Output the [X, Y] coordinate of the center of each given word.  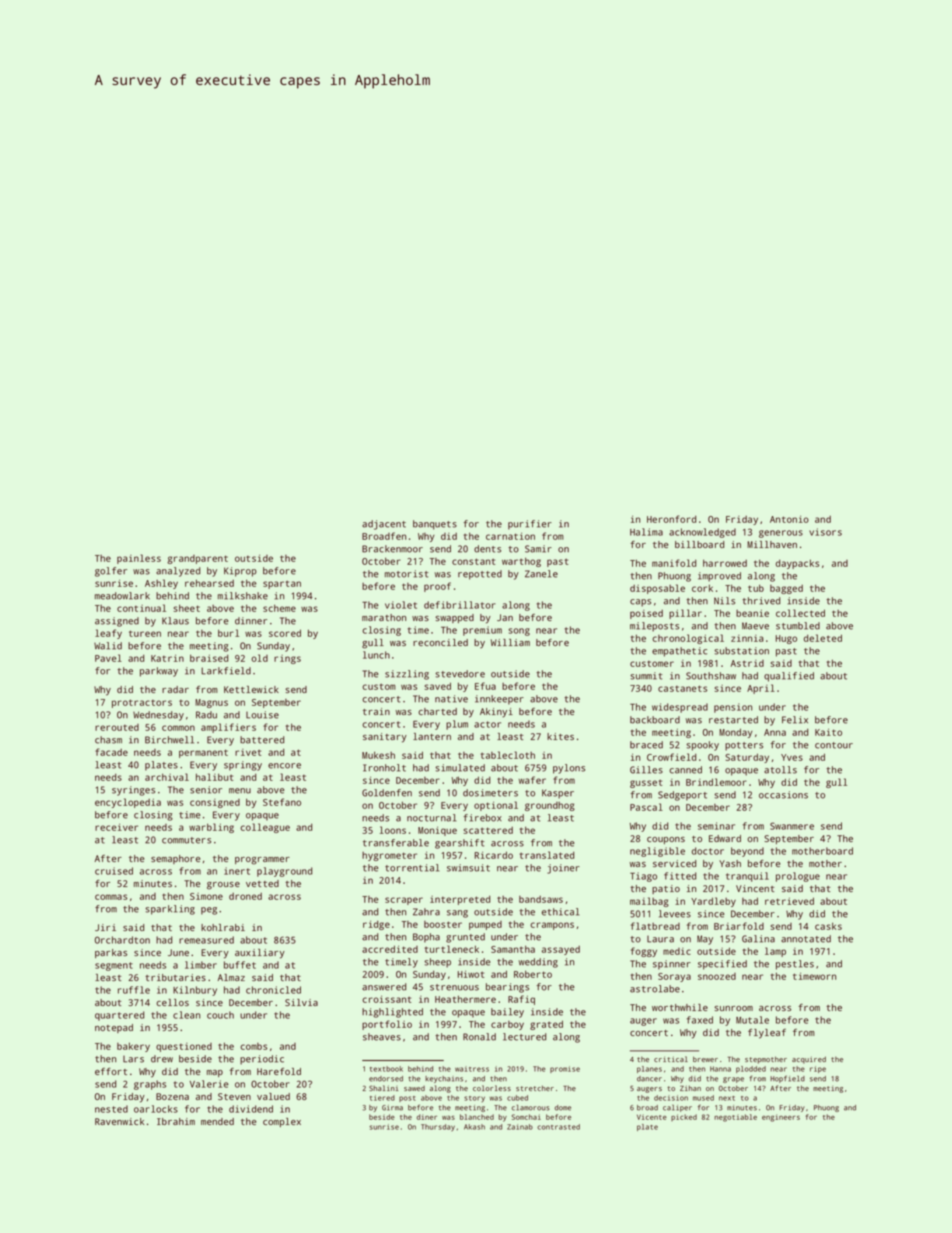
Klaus [175, 621]
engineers [781, 1118]
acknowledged [702, 533]
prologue [798, 877]
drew [162, 1059]
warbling [211, 828]
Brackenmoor [392, 549]
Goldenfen [387, 793]
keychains [444, 1079]
